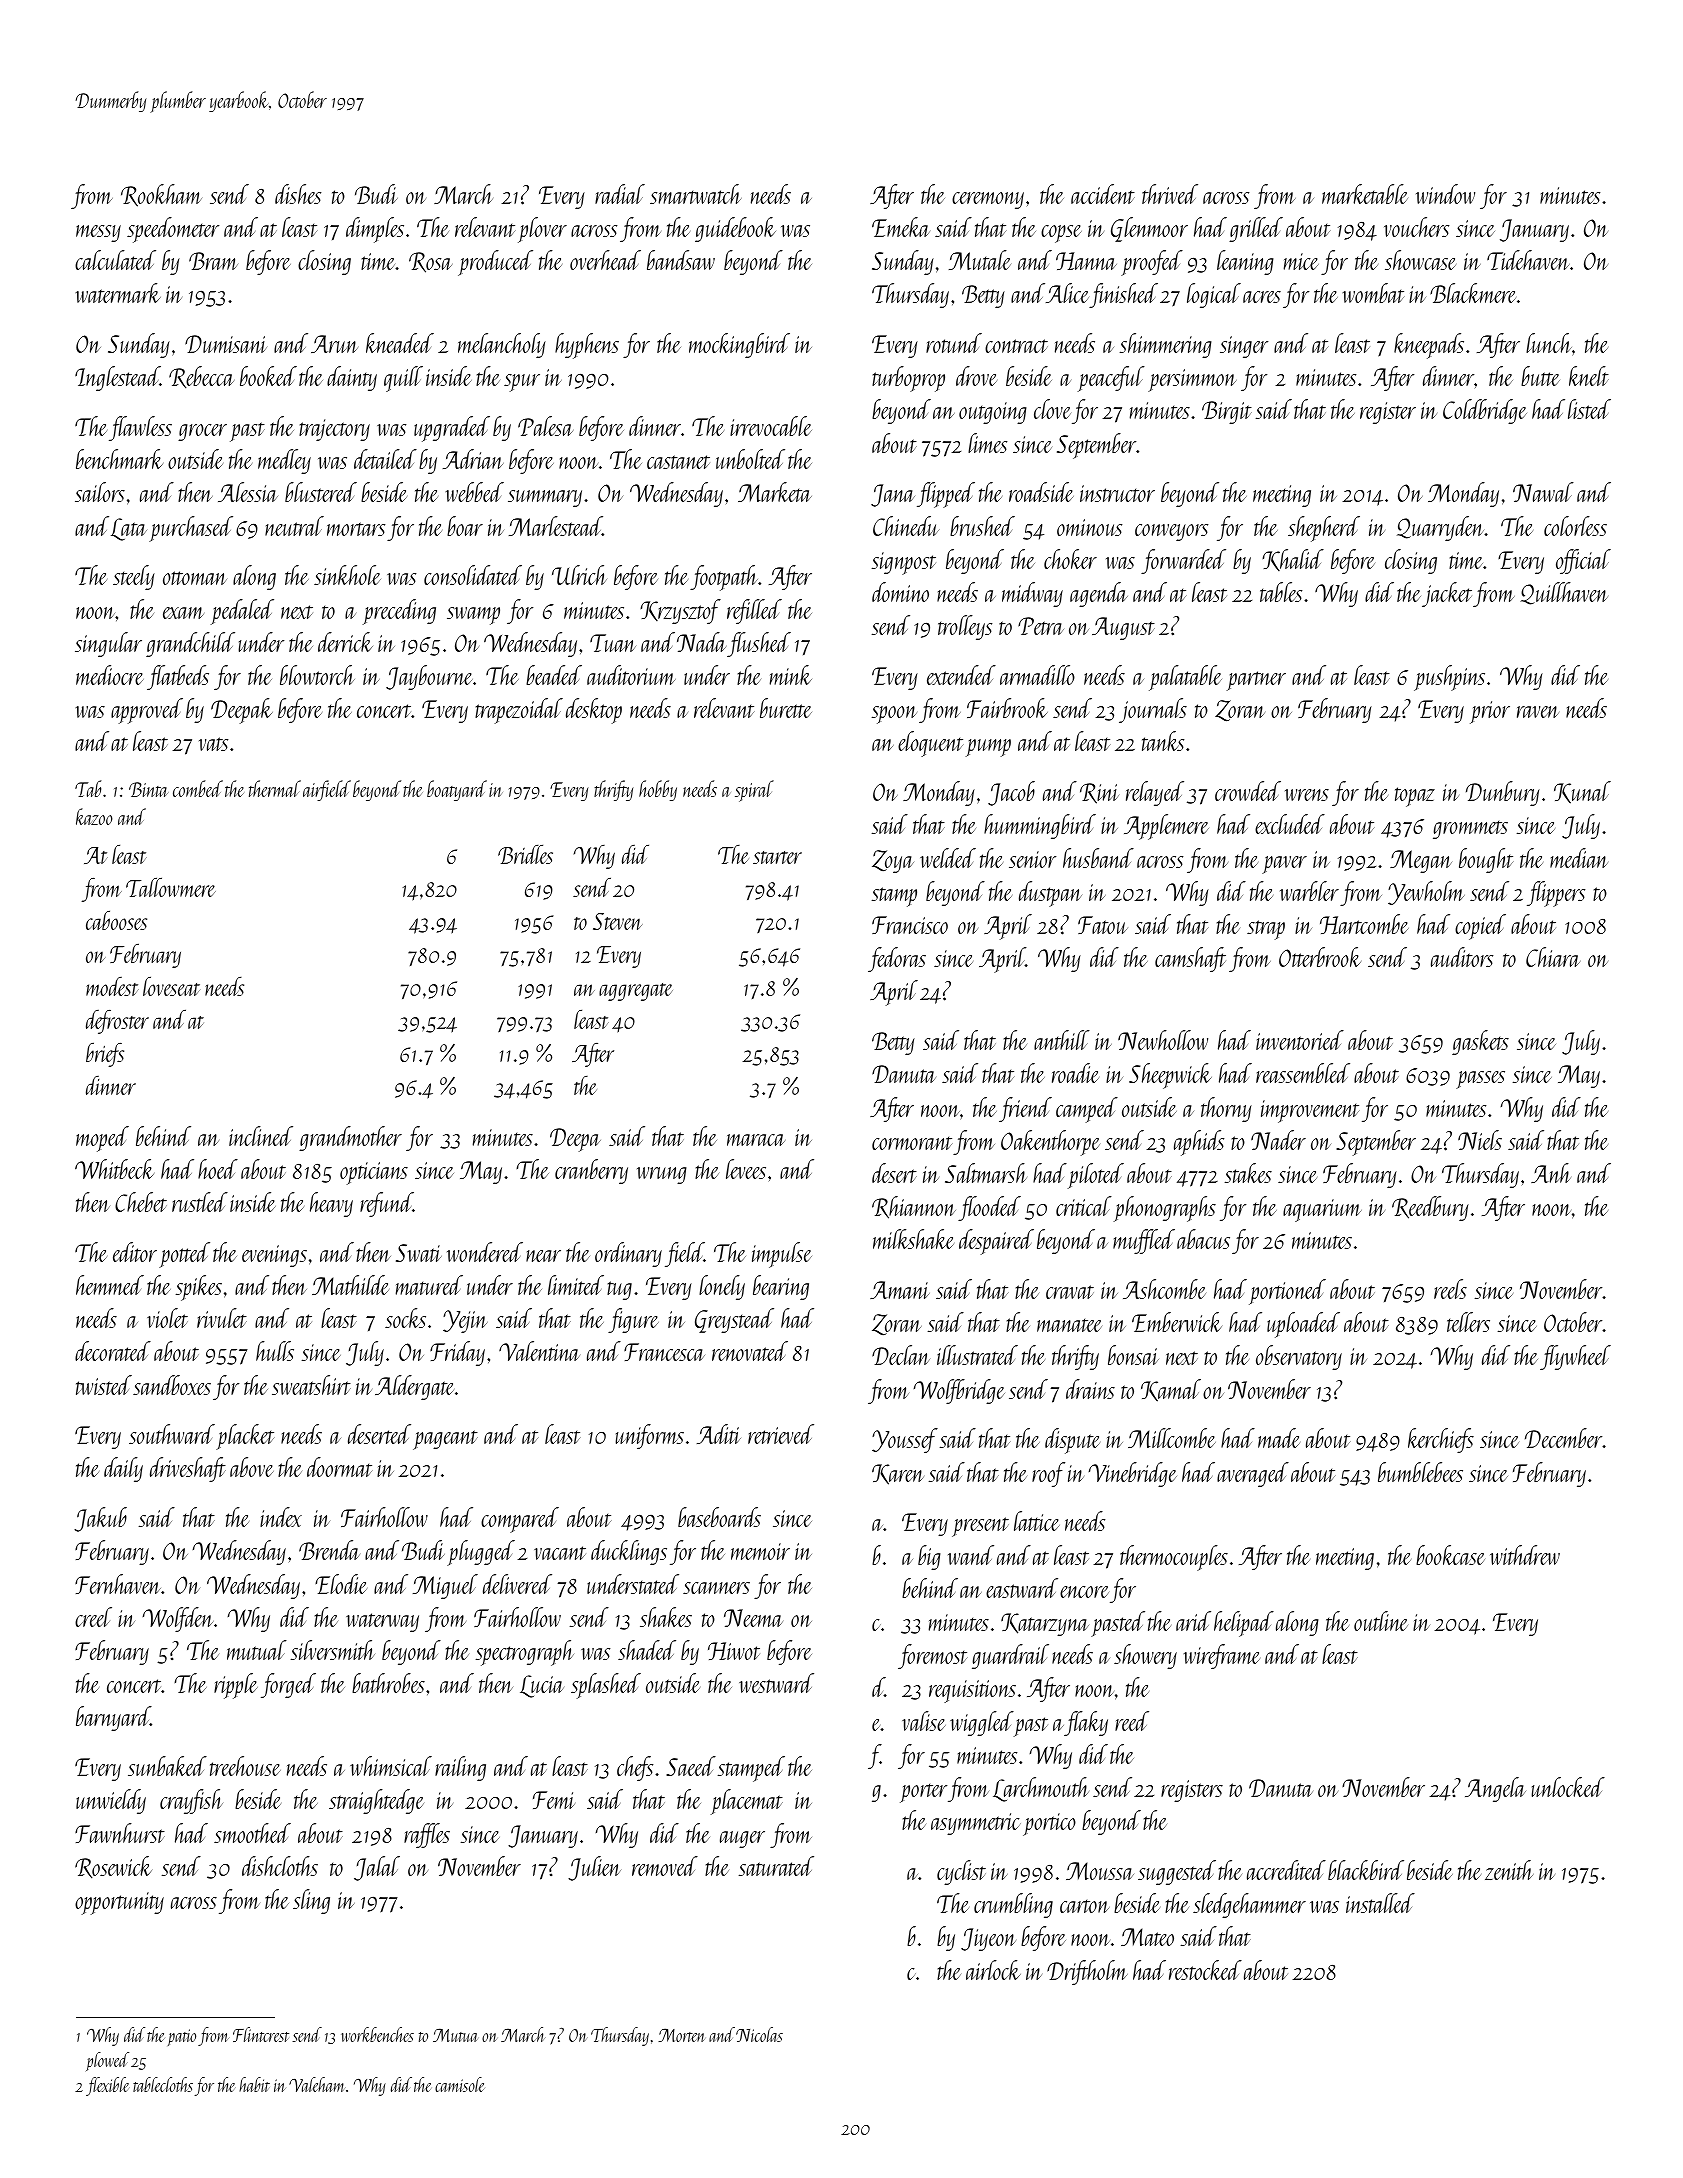 Image resolution: width=1683 pixels, height=2178 pixels. What do you see at coordinates (894, 715) in the screenshot?
I see `spoon` at bounding box center [894, 715].
